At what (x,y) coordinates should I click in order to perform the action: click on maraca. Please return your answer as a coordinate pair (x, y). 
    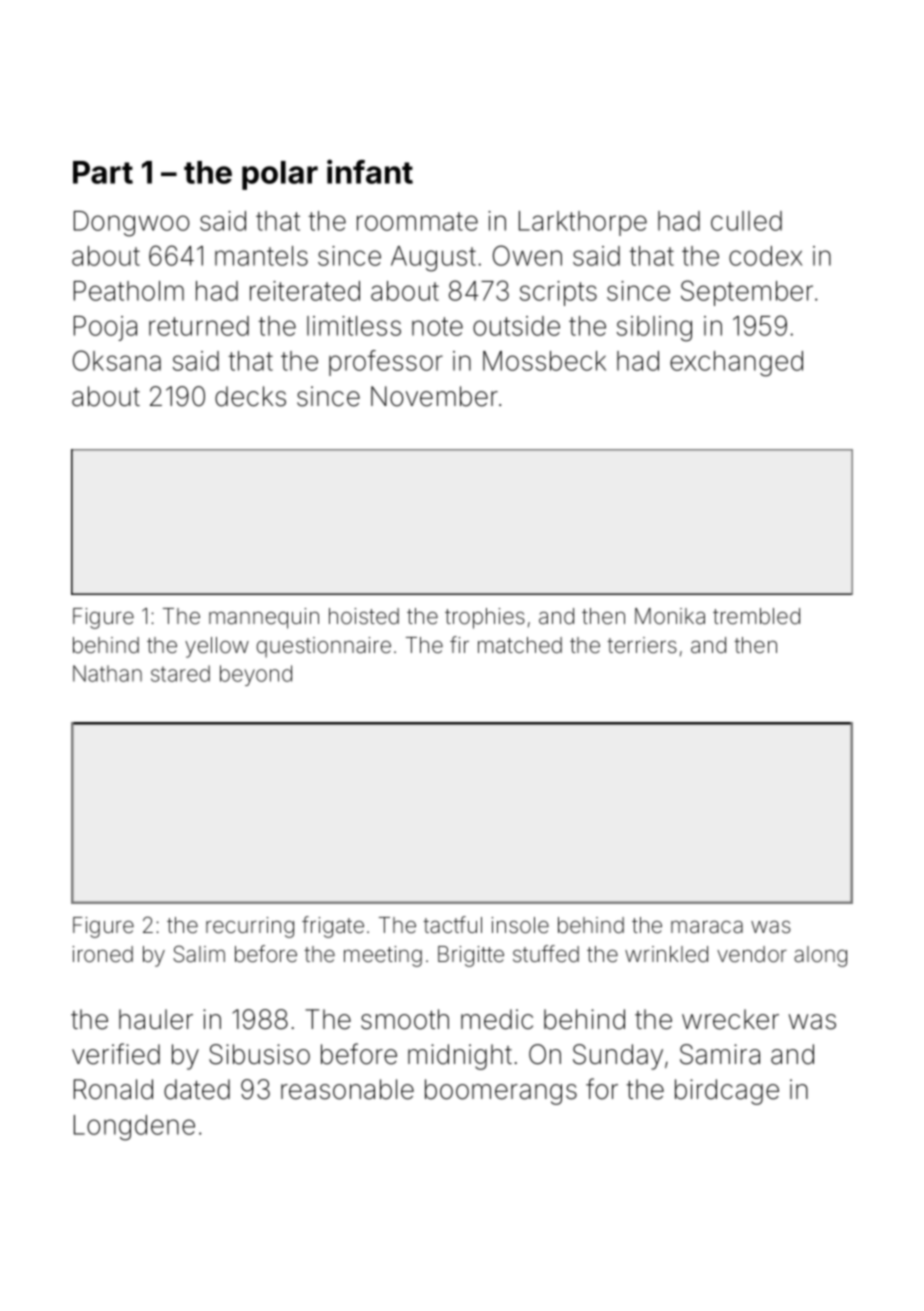
    Looking at the image, I should click on (707, 927).
